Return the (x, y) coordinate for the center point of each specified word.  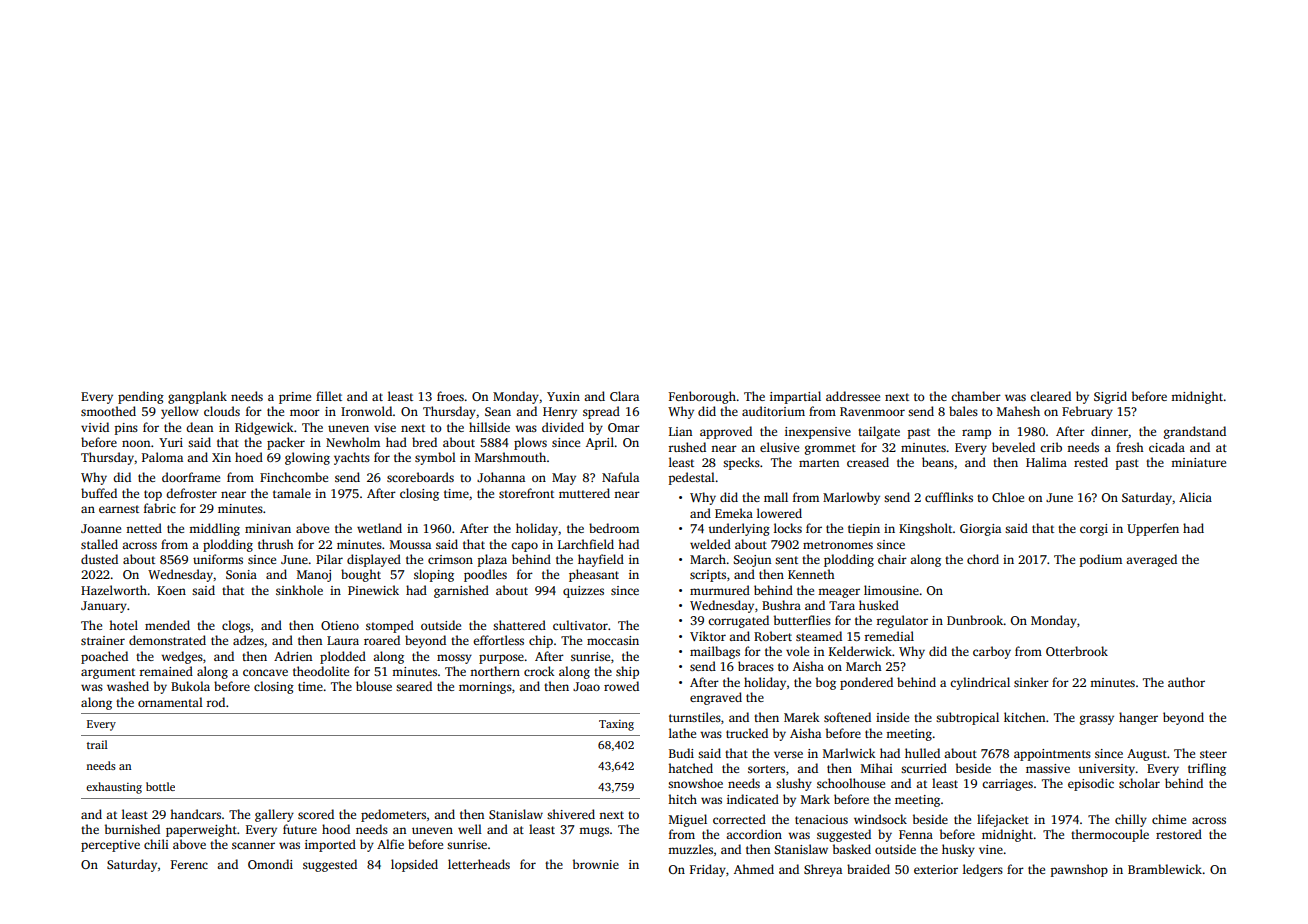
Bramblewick (1165, 869)
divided (563, 427)
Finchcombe (294, 477)
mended (167, 625)
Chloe (1008, 497)
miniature (1198, 462)
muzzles (690, 849)
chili (156, 844)
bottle (160, 786)
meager (839, 593)
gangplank (197, 397)
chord (983, 559)
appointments (1052, 755)
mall (776, 497)
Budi (681, 753)
